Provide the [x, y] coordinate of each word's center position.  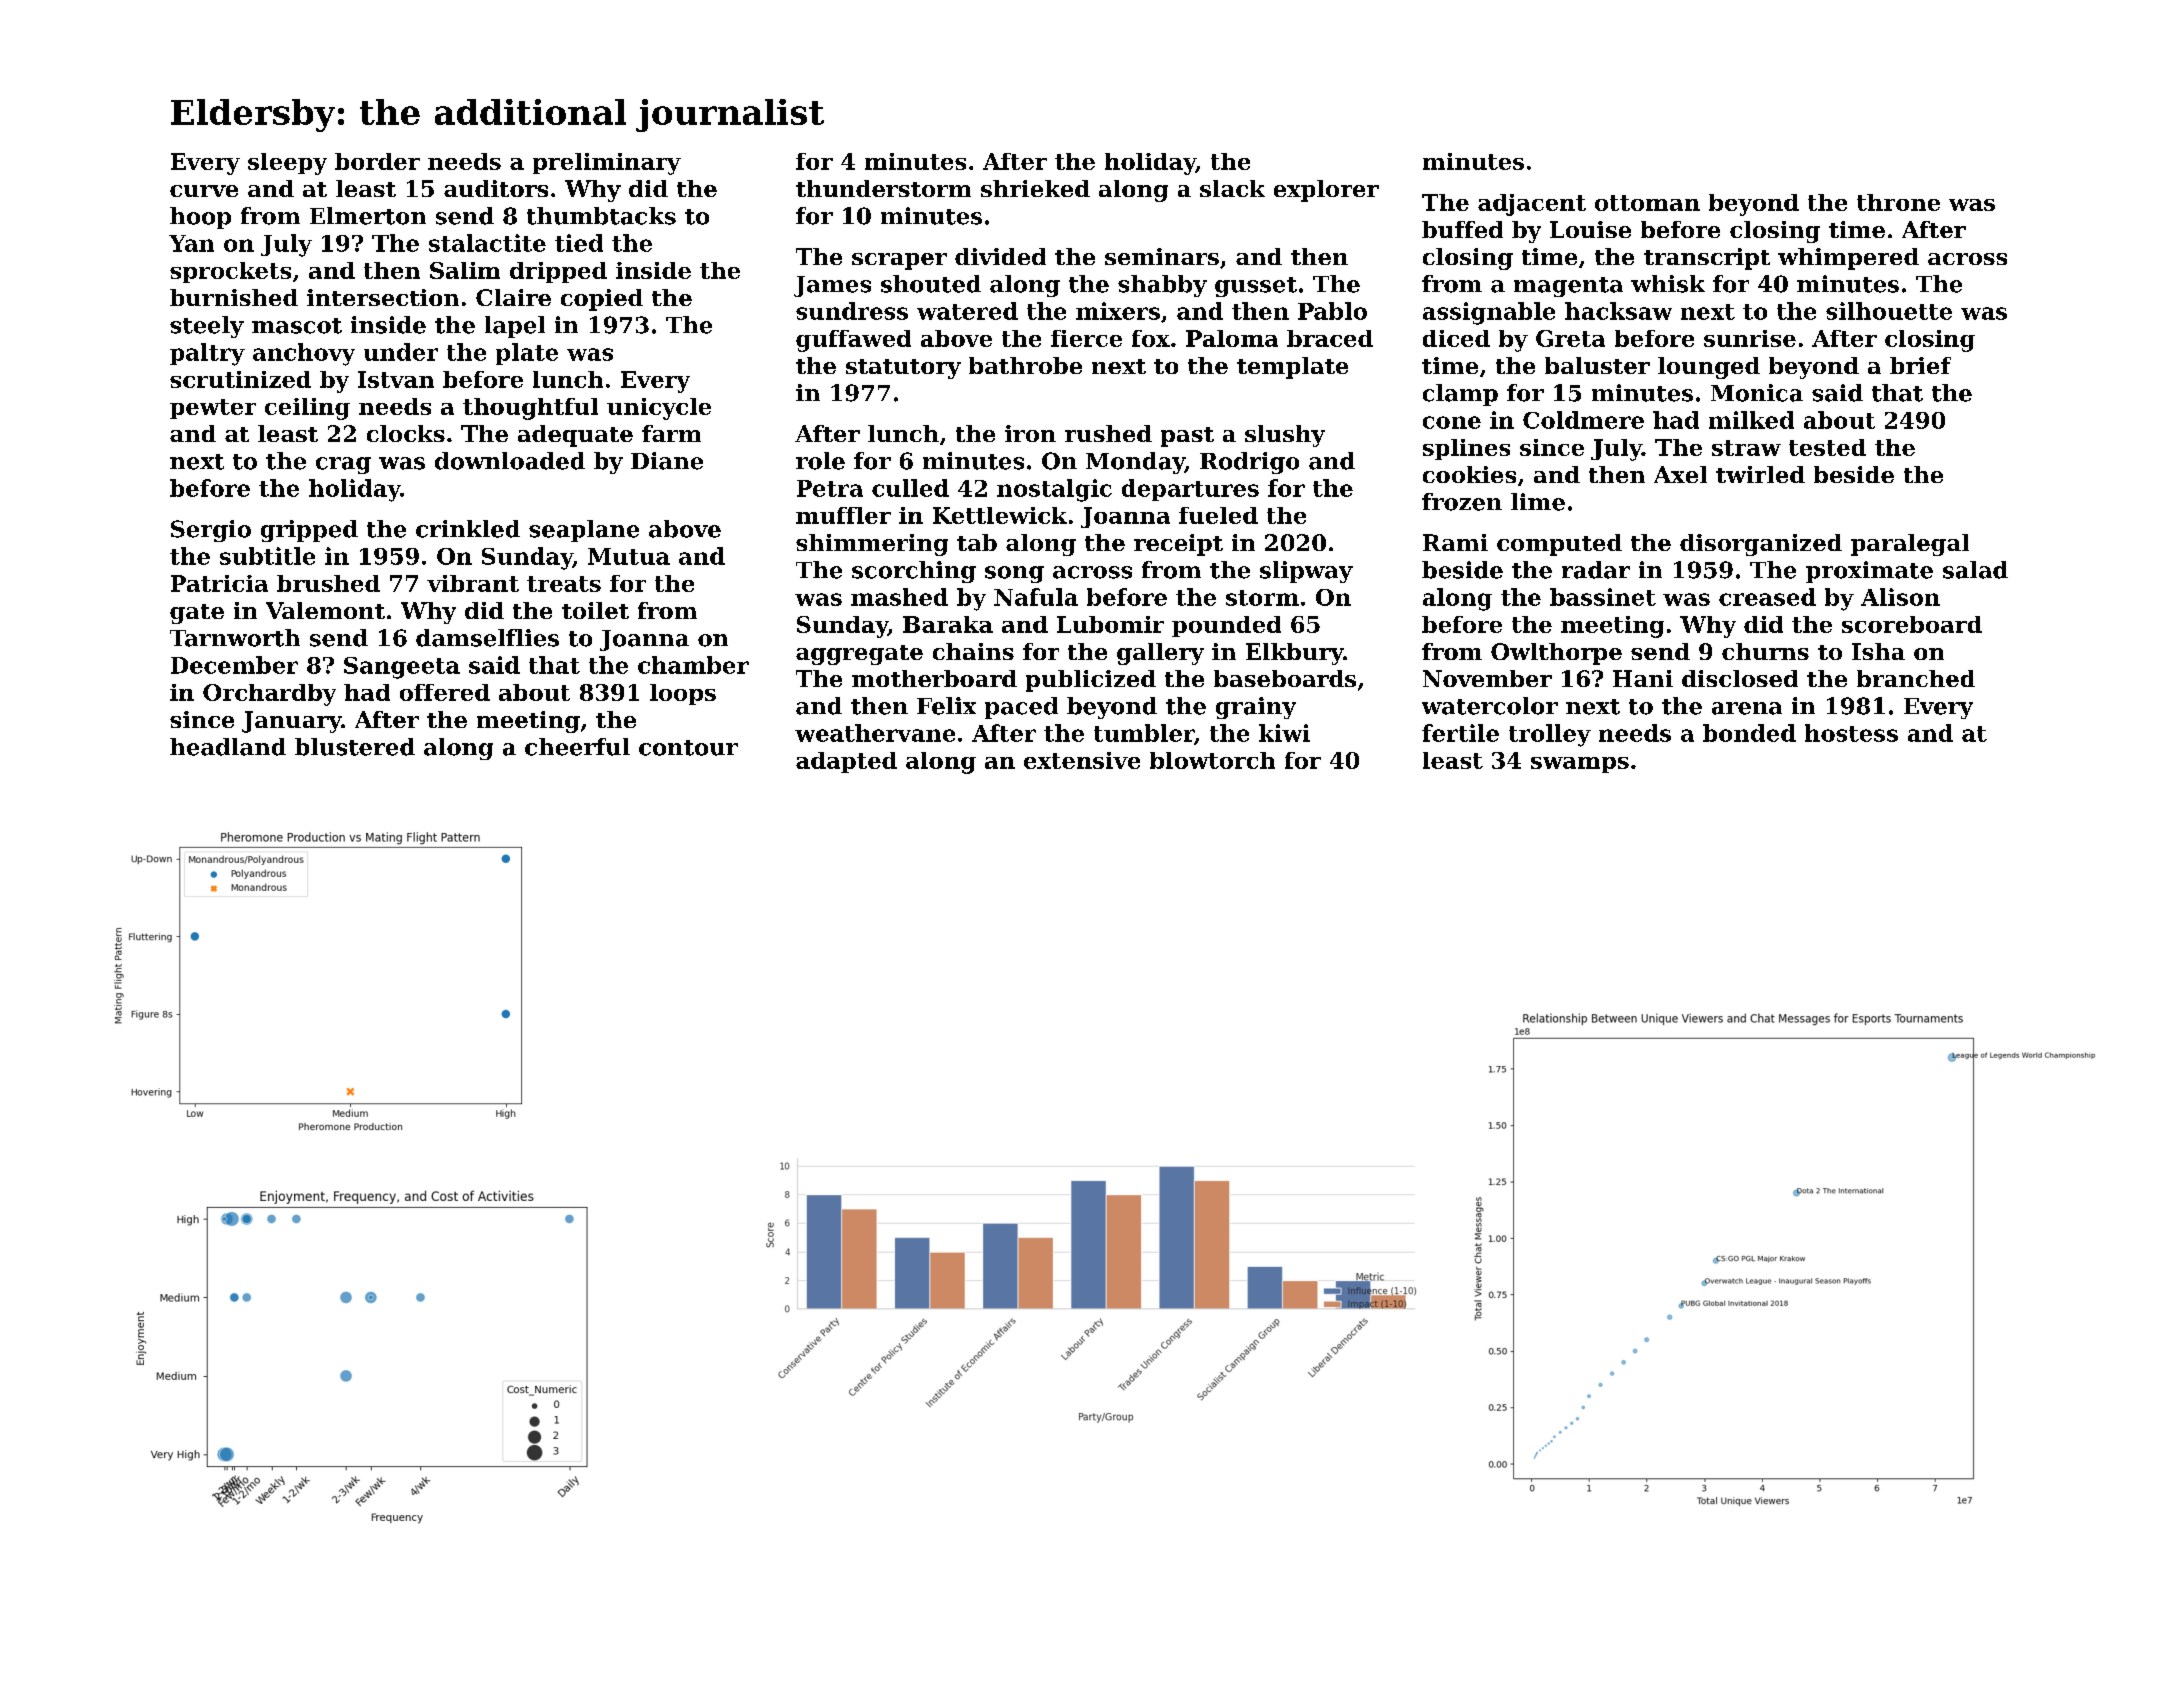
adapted [846, 762]
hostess [1851, 733]
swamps [1580, 765]
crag [343, 465]
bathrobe [1025, 365]
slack [1232, 188]
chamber [693, 665]
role [820, 461]
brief [1920, 365]
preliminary [607, 164]
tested [1827, 447]
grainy [1256, 708]
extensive [1082, 760]
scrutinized [240, 379]
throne [1898, 202]
